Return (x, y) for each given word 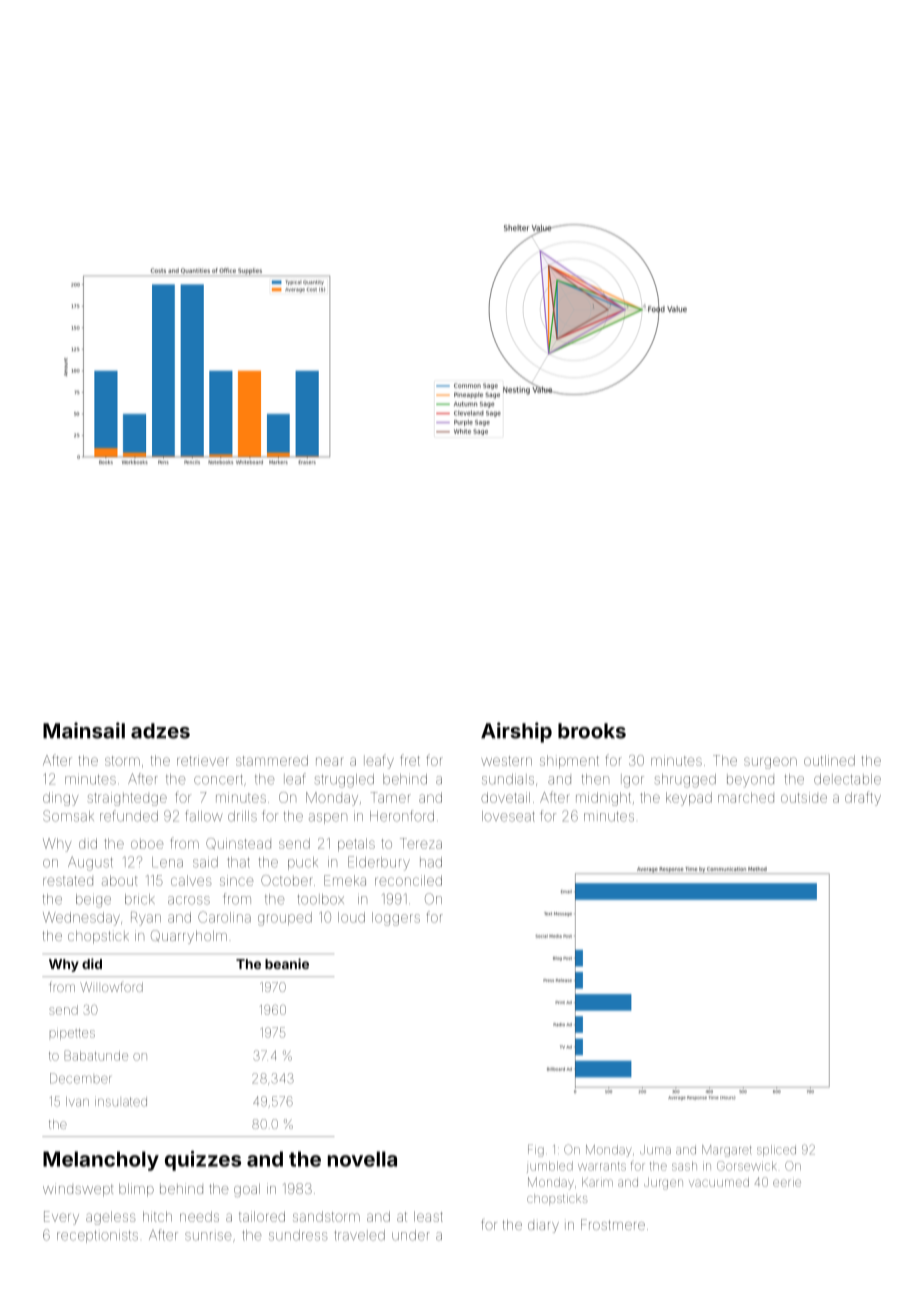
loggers (396, 919)
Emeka (345, 880)
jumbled (550, 1167)
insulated (121, 1102)
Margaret (727, 1151)
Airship (516, 732)
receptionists (97, 1237)
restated (68, 881)
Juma (655, 1150)
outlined (829, 760)
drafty (863, 798)
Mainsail (84, 730)
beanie (287, 963)
